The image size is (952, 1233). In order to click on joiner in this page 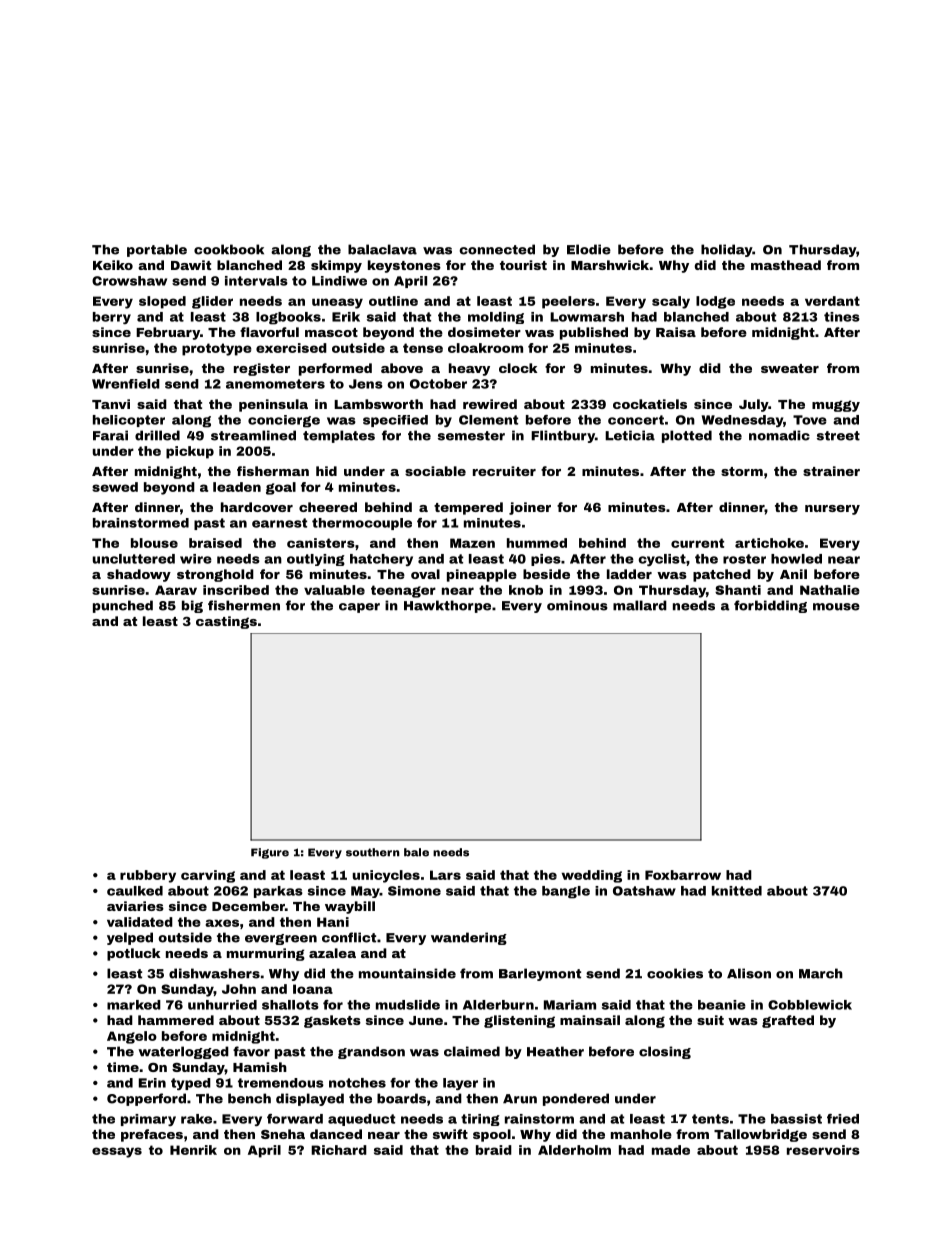, I will do `click(530, 508)`.
